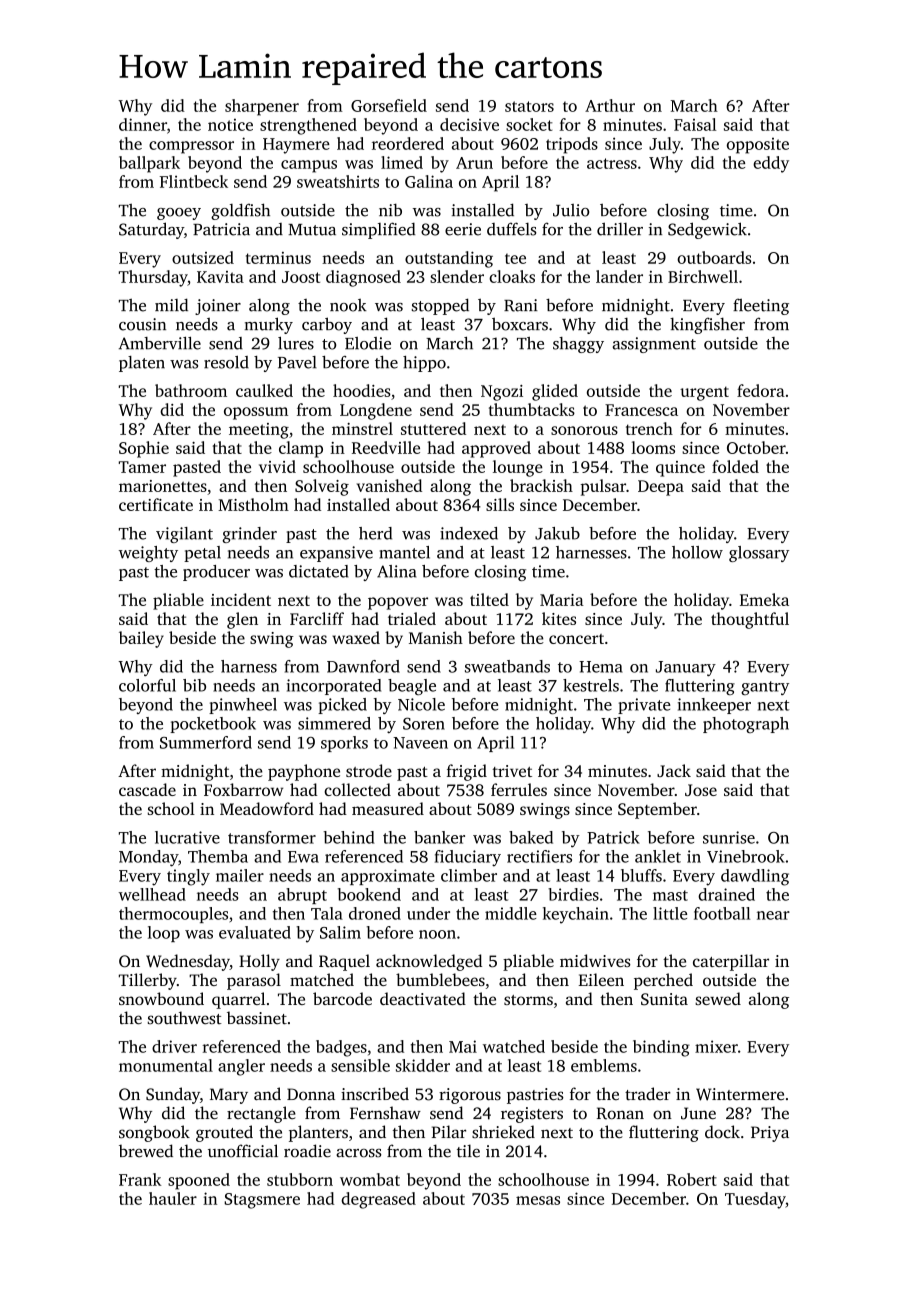 The height and width of the screenshot is (1316, 908). I want to click on Stagsmere, so click(262, 1201).
